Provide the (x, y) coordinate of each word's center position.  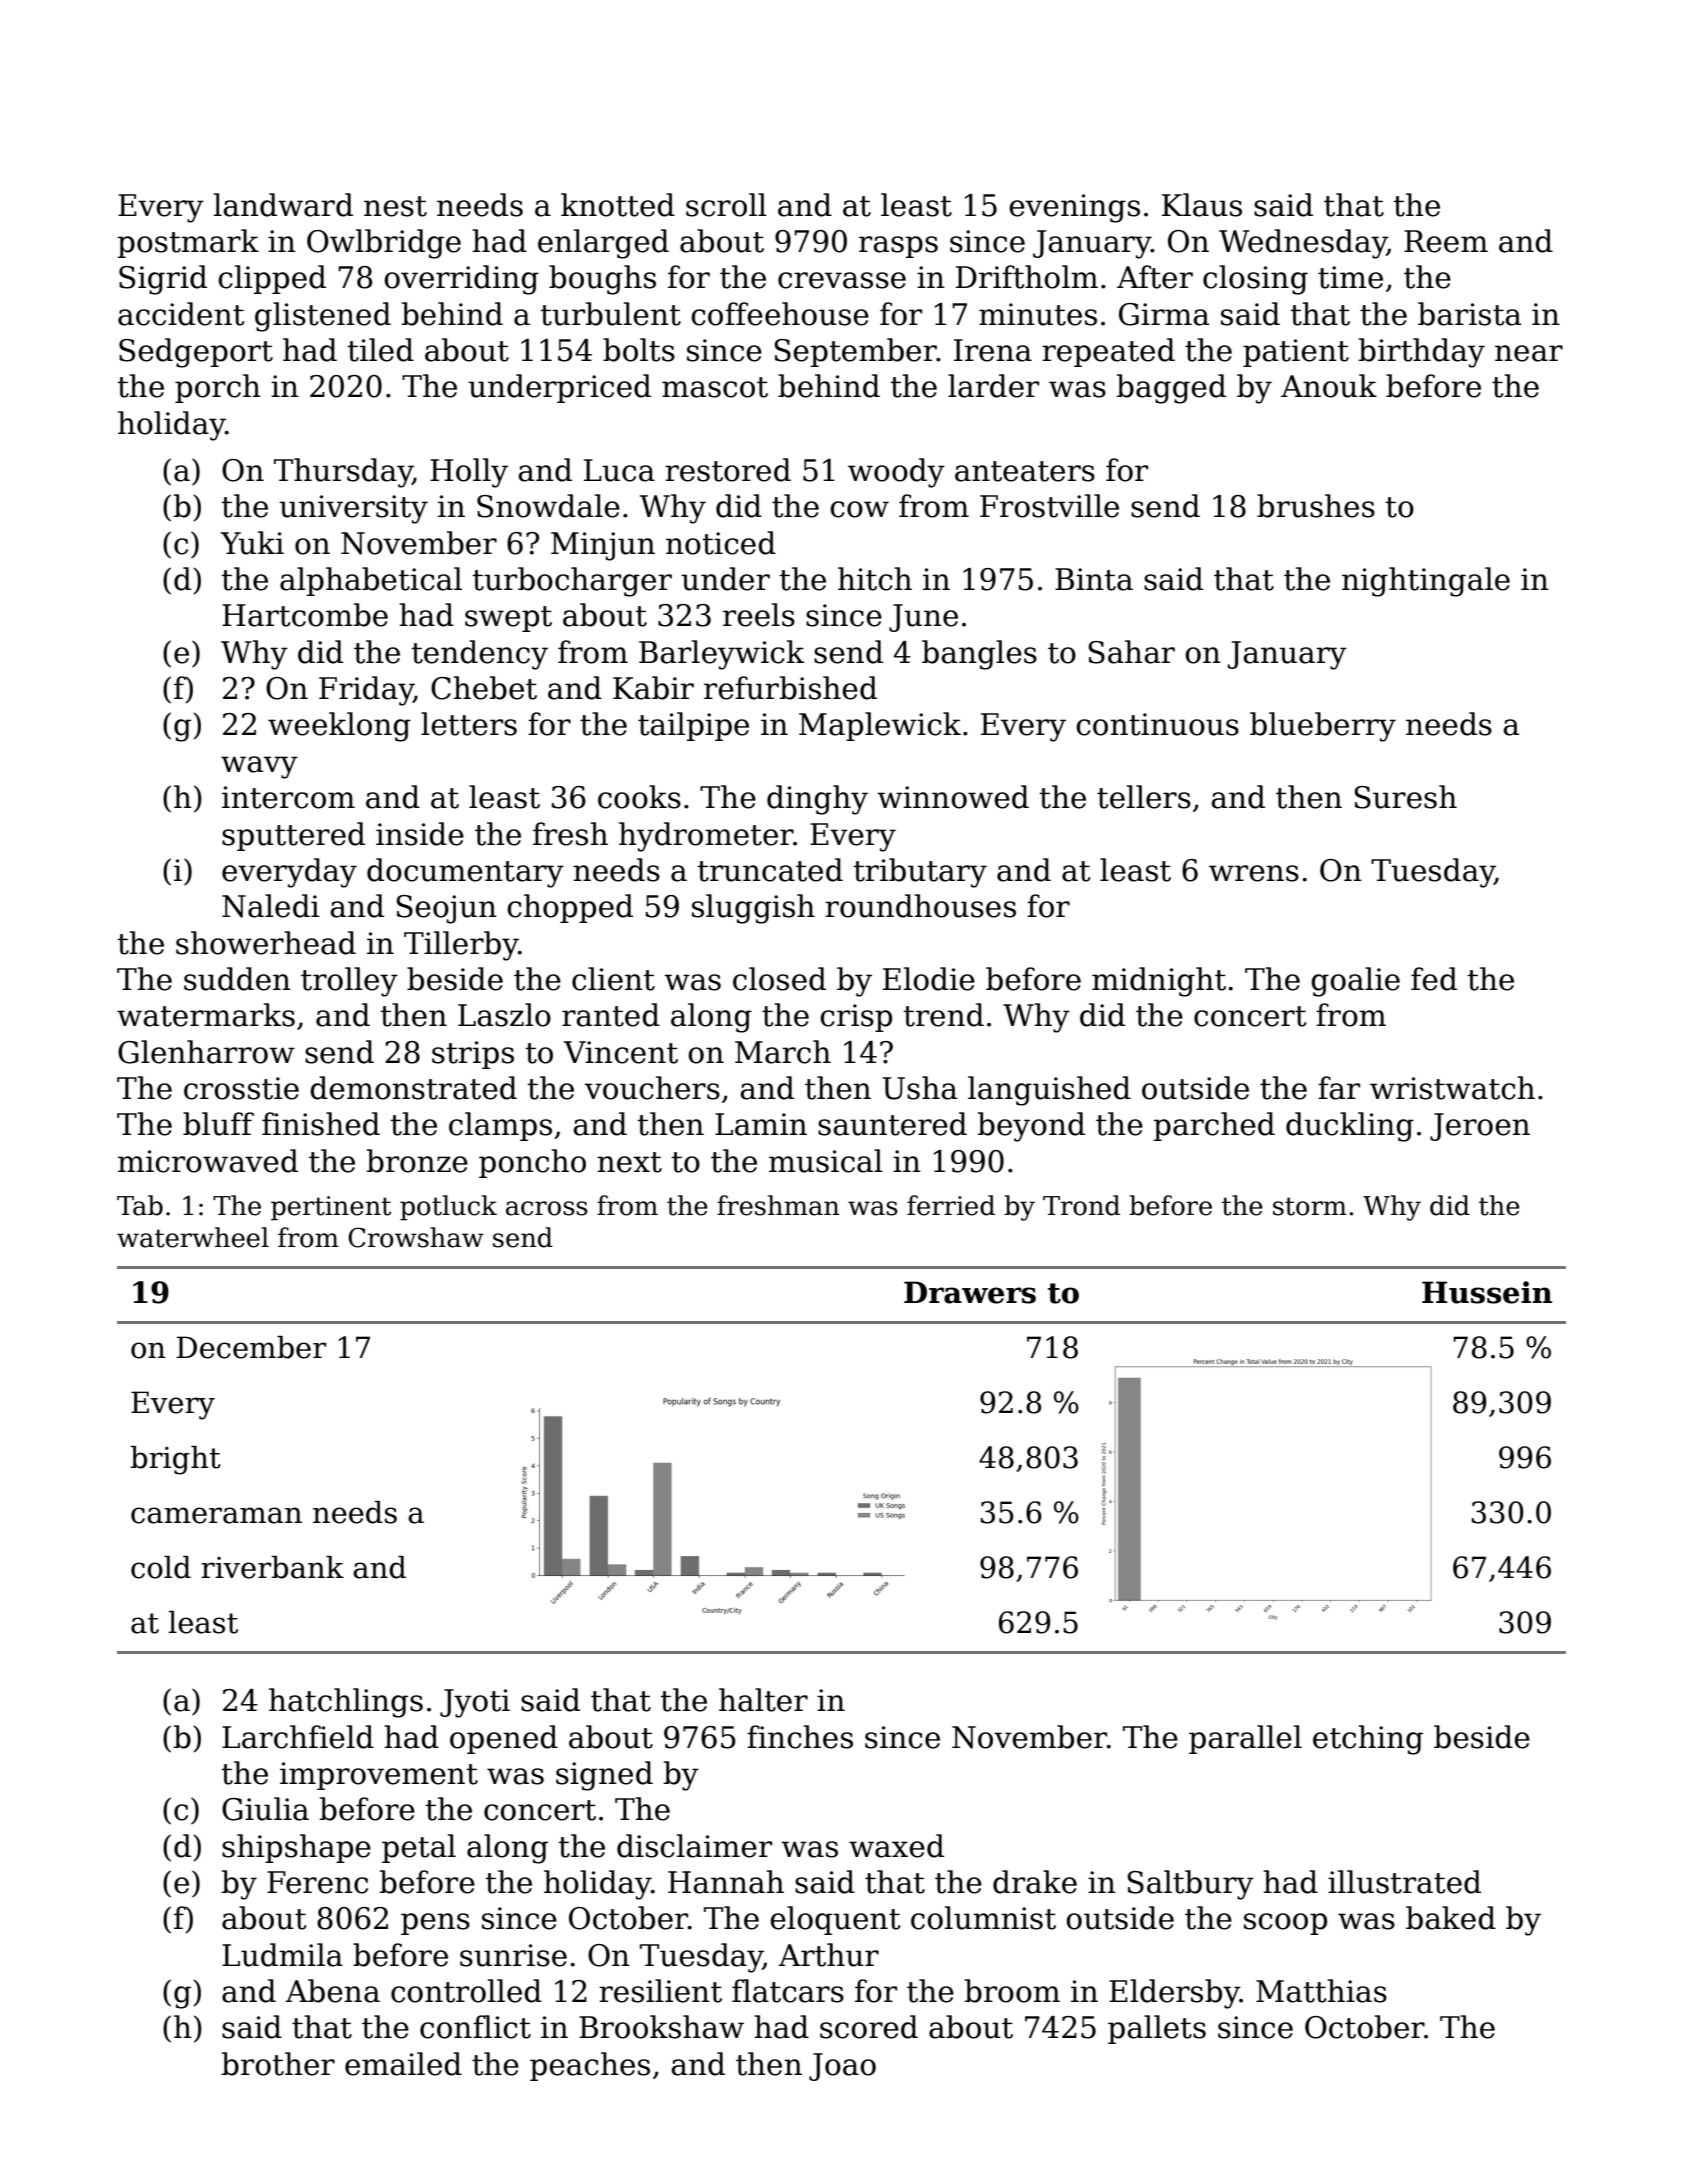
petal (419, 1848)
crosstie (241, 1088)
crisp (856, 1018)
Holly (469, 473)
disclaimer (694, 1846)
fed (1434, 979)
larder (993, 386)
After (1155, 277)
